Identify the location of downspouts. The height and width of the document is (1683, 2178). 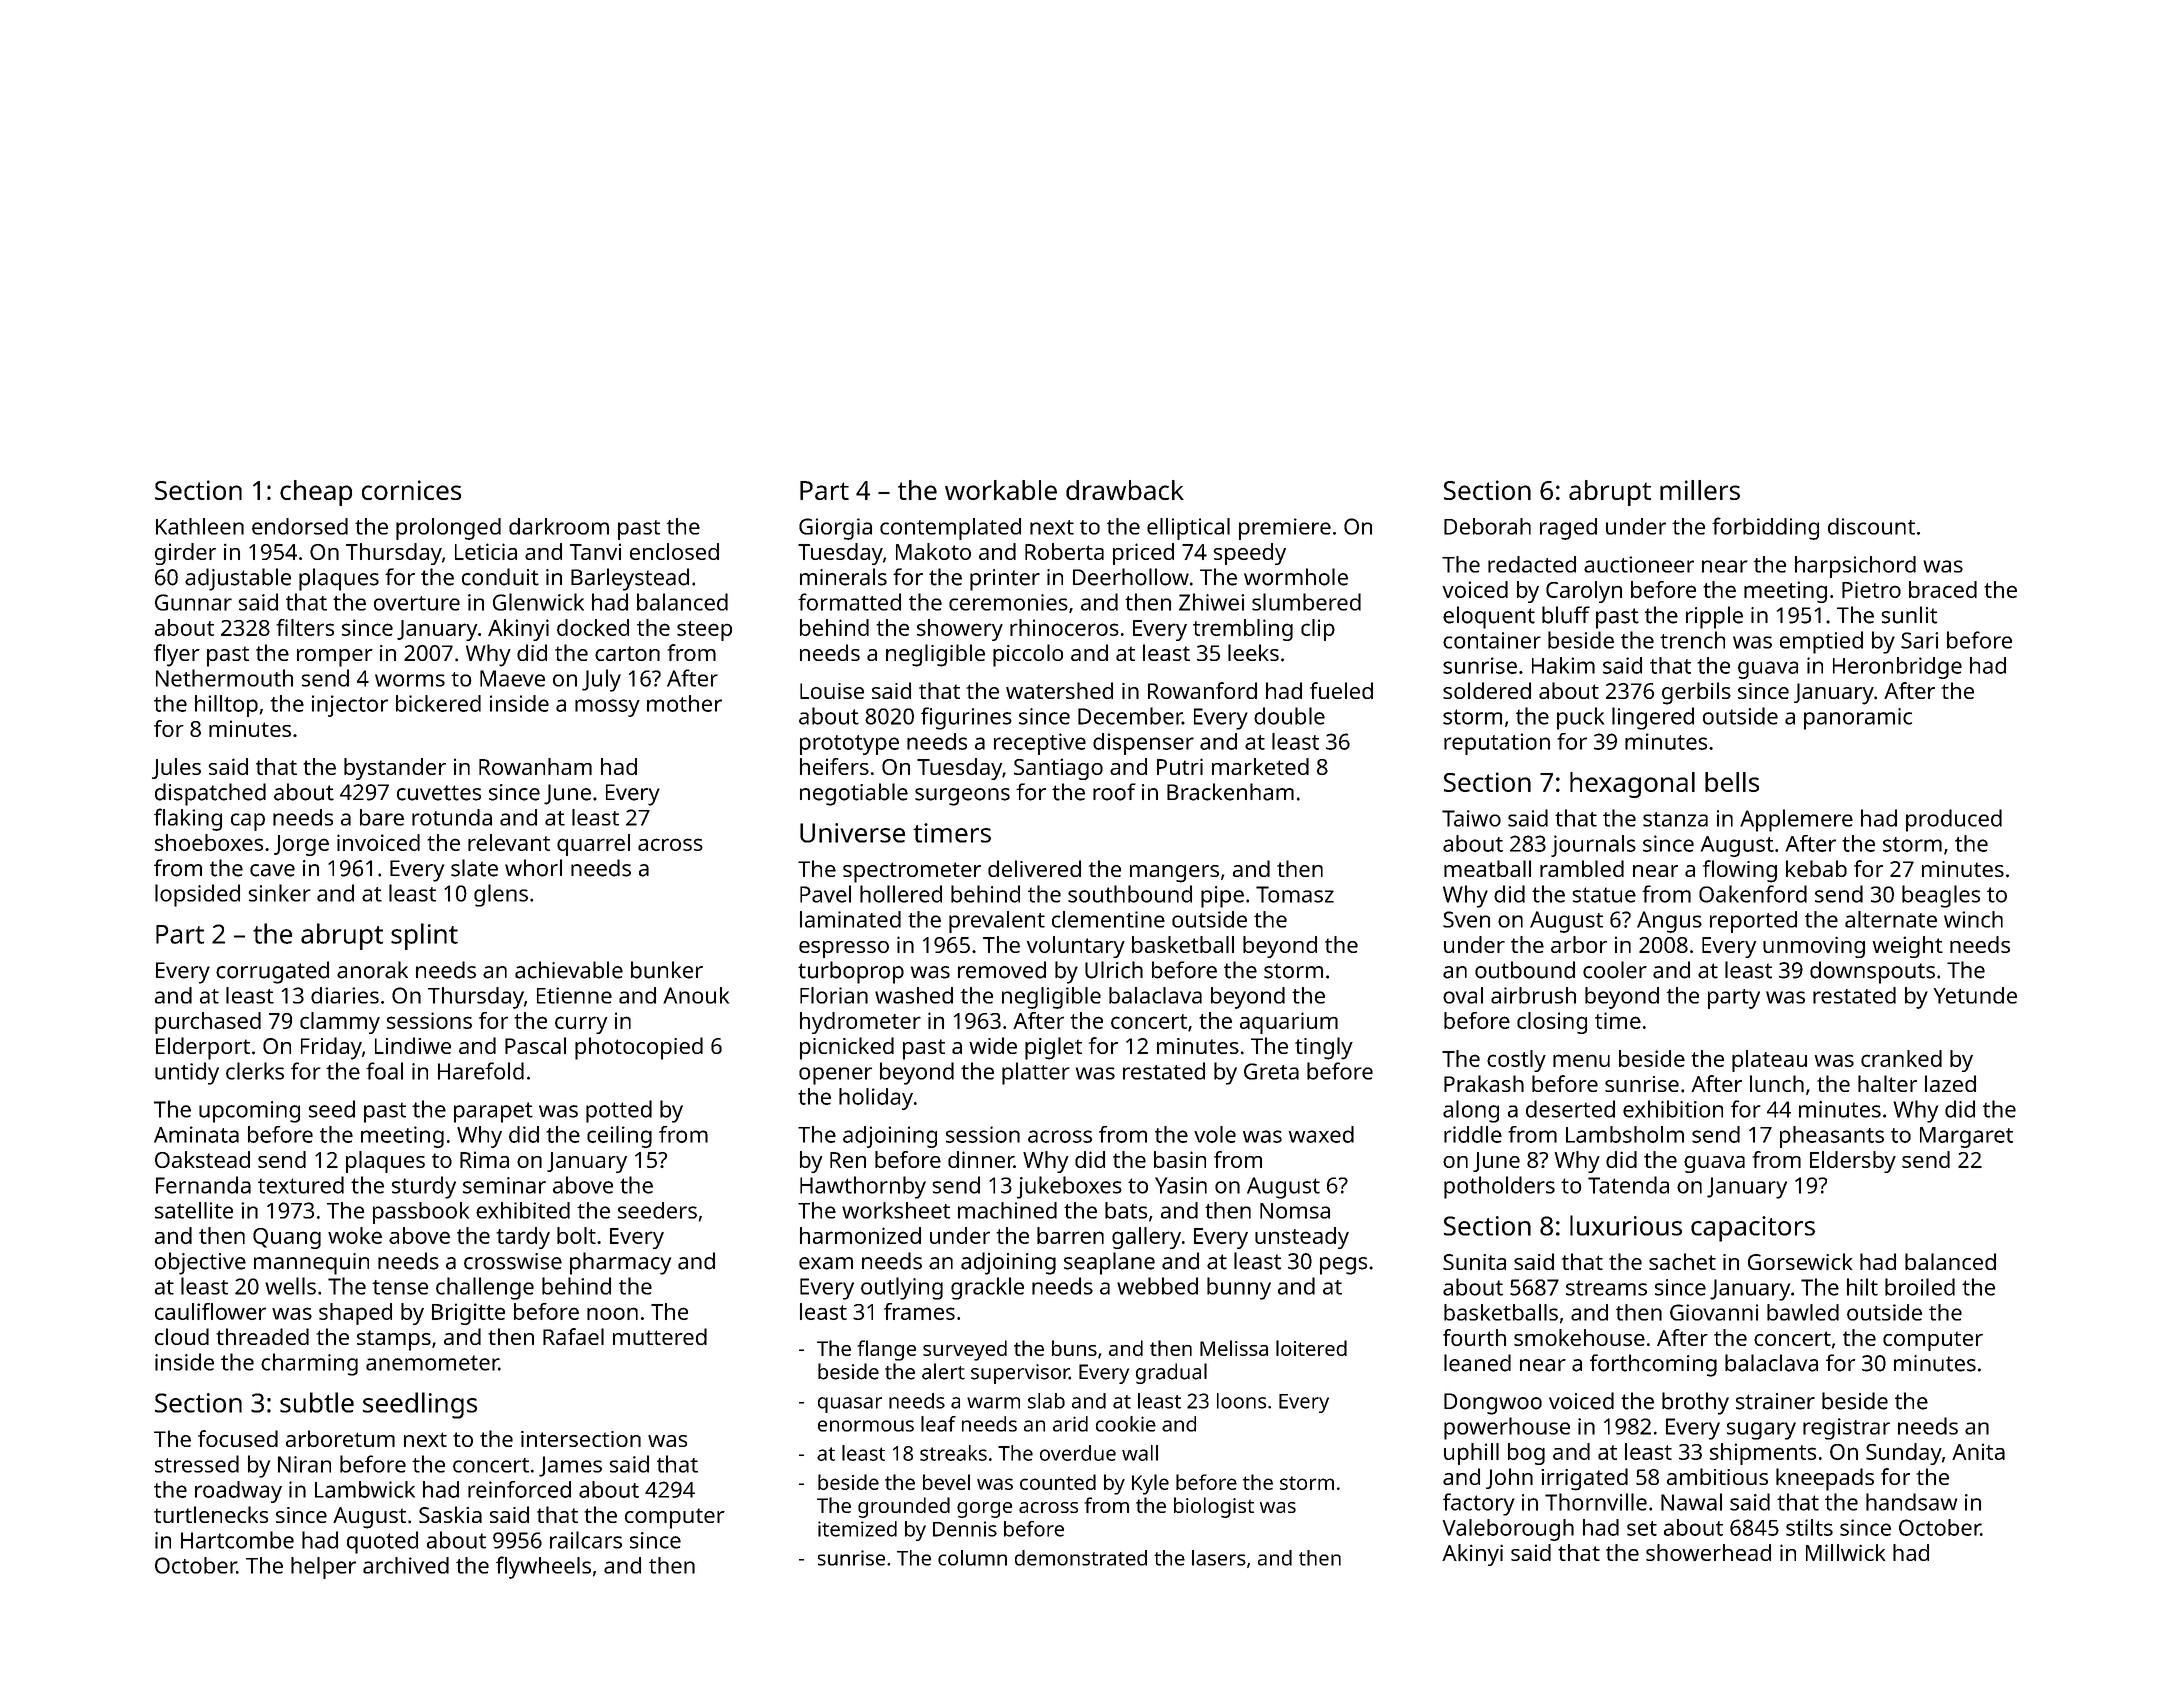
(1872, 972).
